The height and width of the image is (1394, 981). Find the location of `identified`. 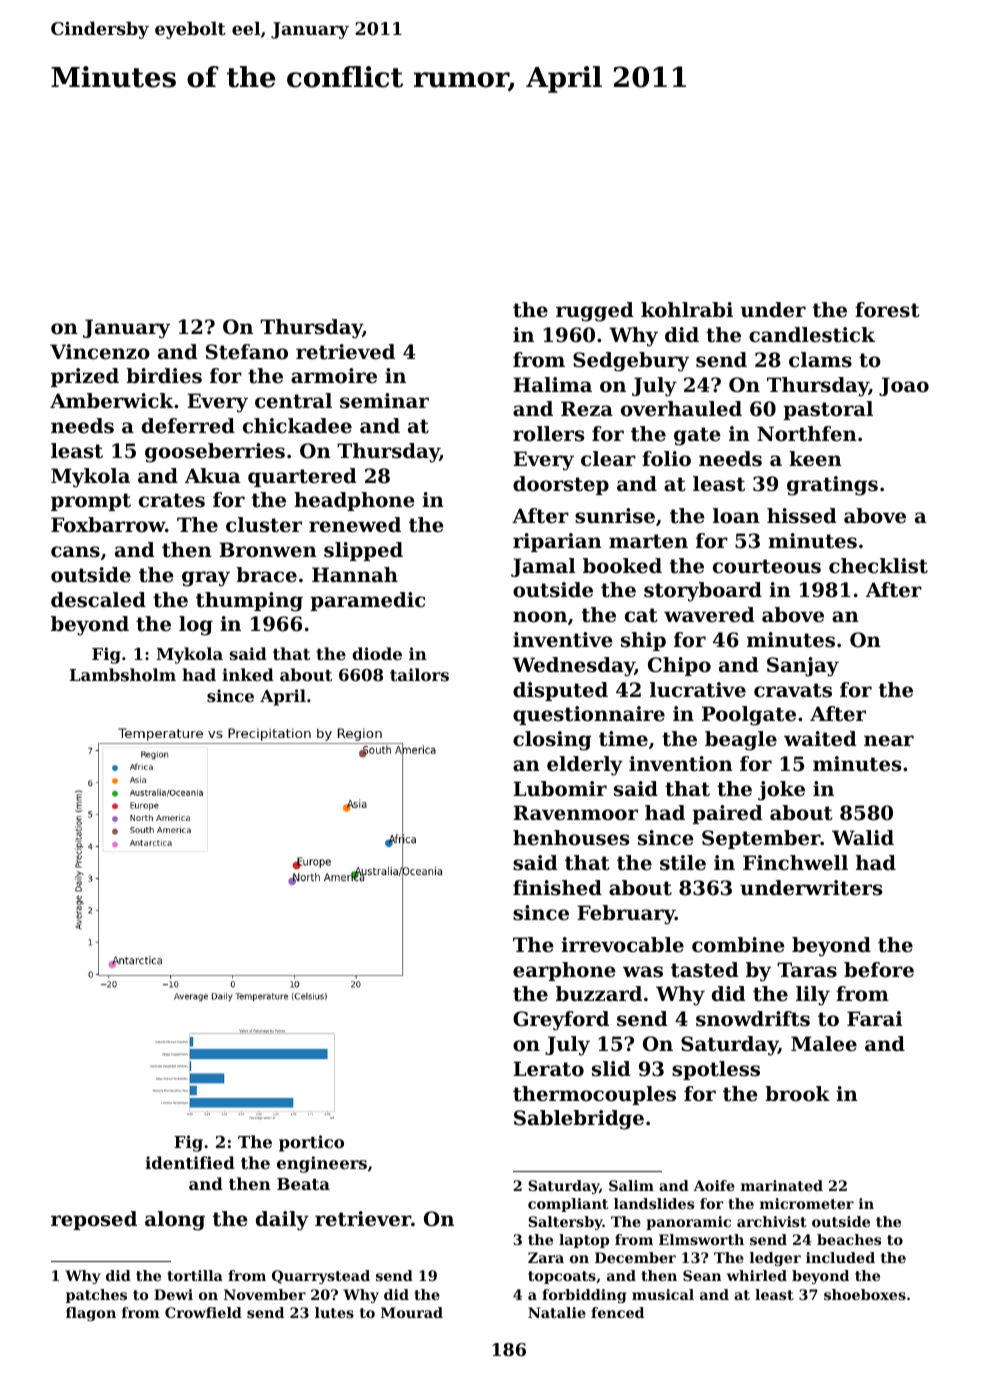

identified is located at coordinates (190, 1162).
